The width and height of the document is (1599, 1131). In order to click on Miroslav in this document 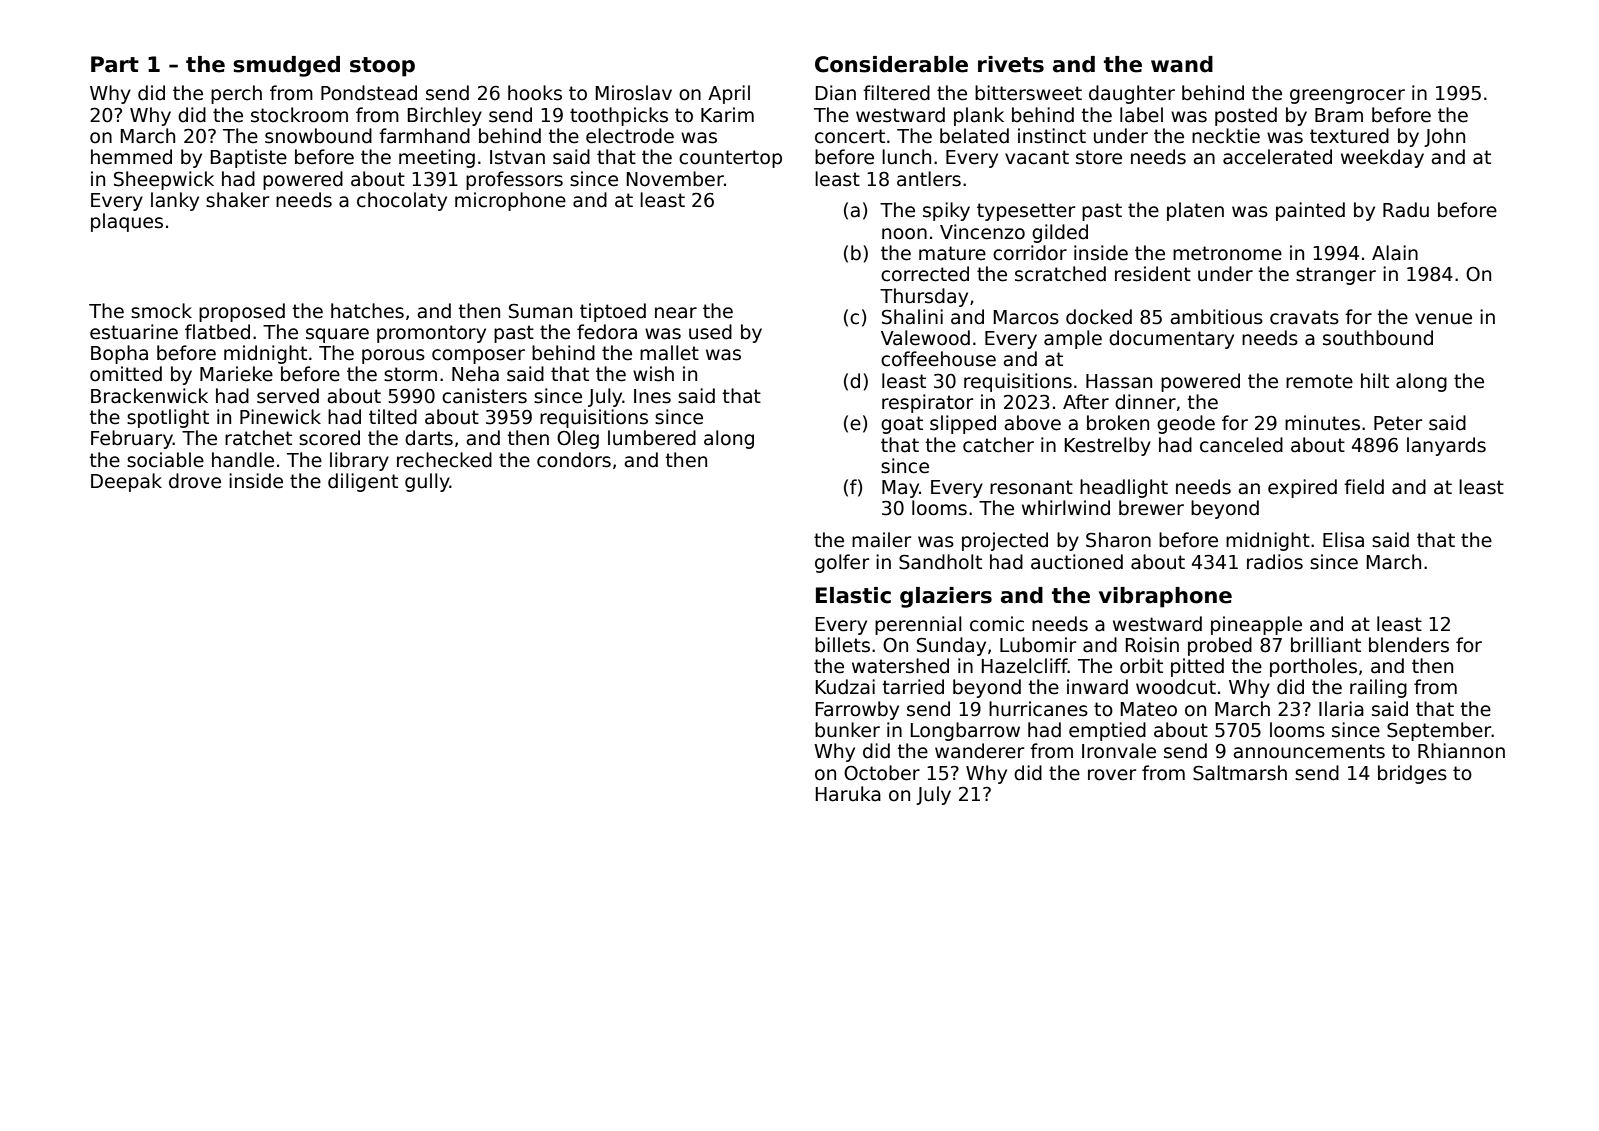, I will do `click(634, 93)`.
